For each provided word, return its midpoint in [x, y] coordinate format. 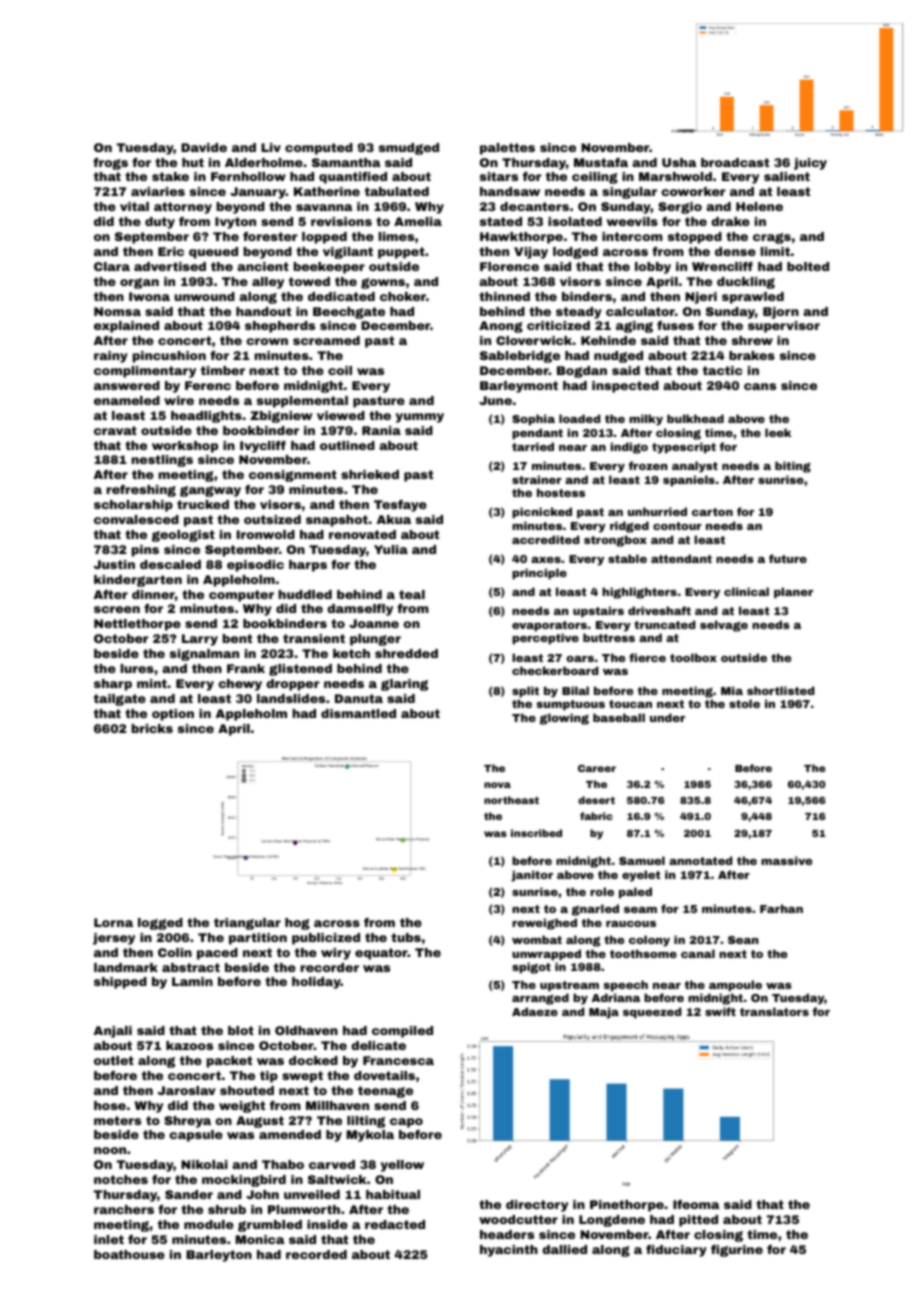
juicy [810, 164]
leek [778, 432]
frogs [110, 164]
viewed [341, 415]
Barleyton [219, 1256]
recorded [316, 1254]
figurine [737, 1251]
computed [319, 149]
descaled [170, 564]
